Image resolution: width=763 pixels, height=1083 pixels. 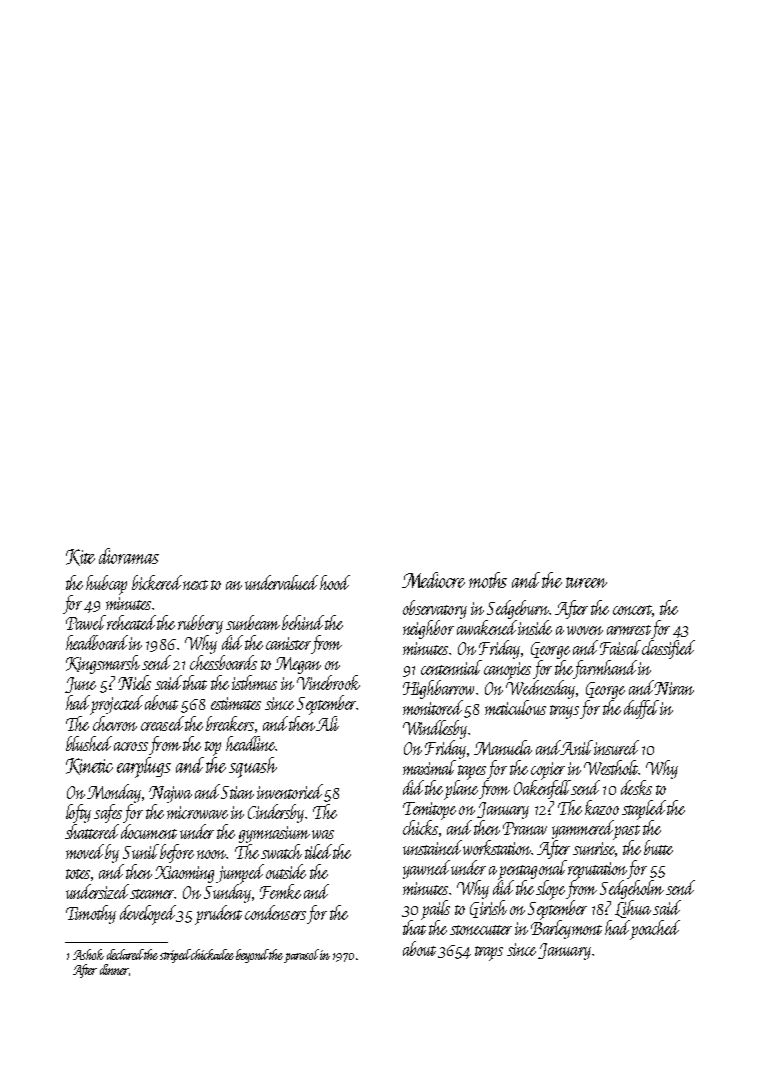 I want to click on safes, so click(x=108, y=813).
